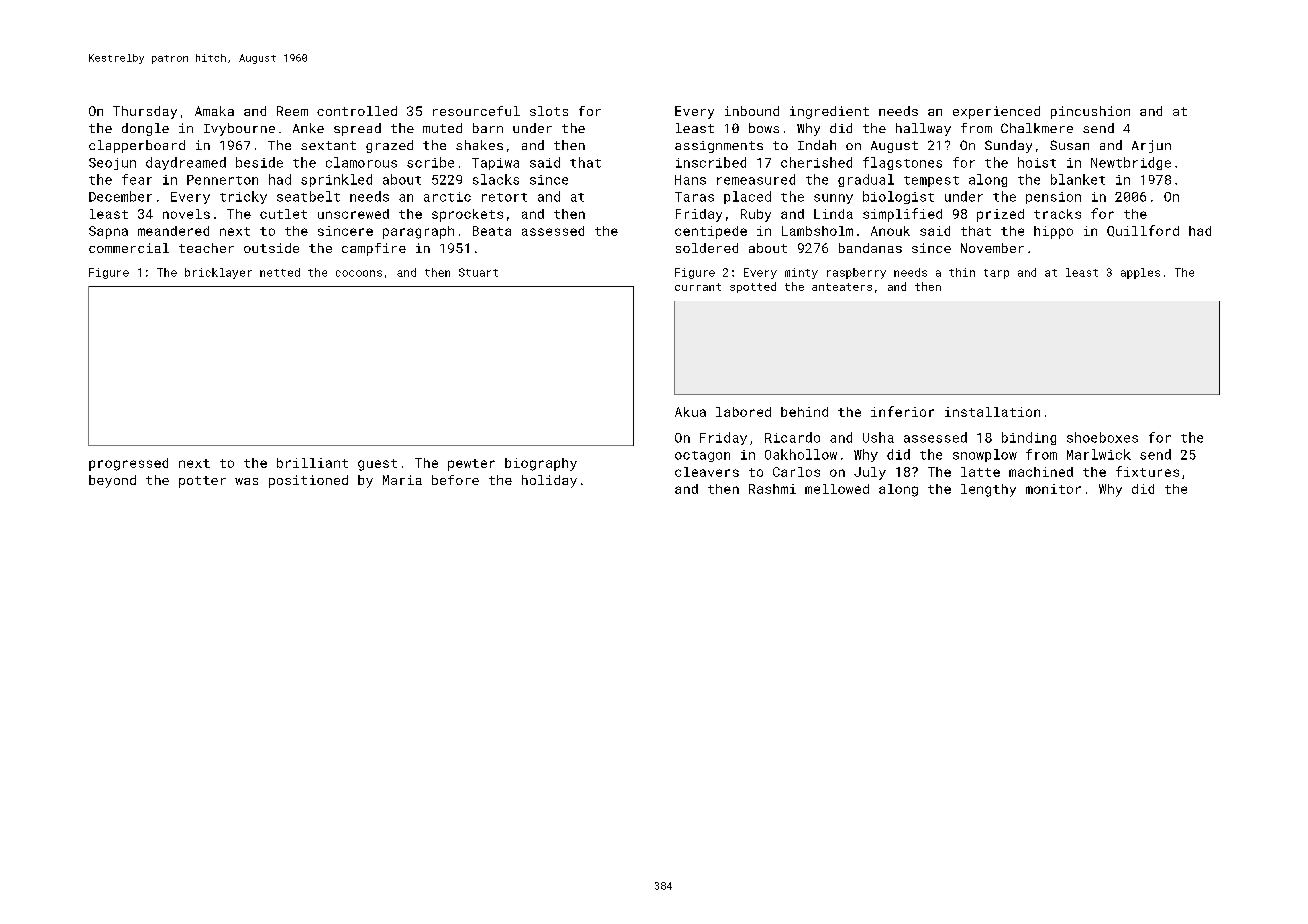 Image resolution: width=1308 pixels, height=924 pixels. Describe the element at coordinates (801, 273) in the page. I see `minty` at that location.
